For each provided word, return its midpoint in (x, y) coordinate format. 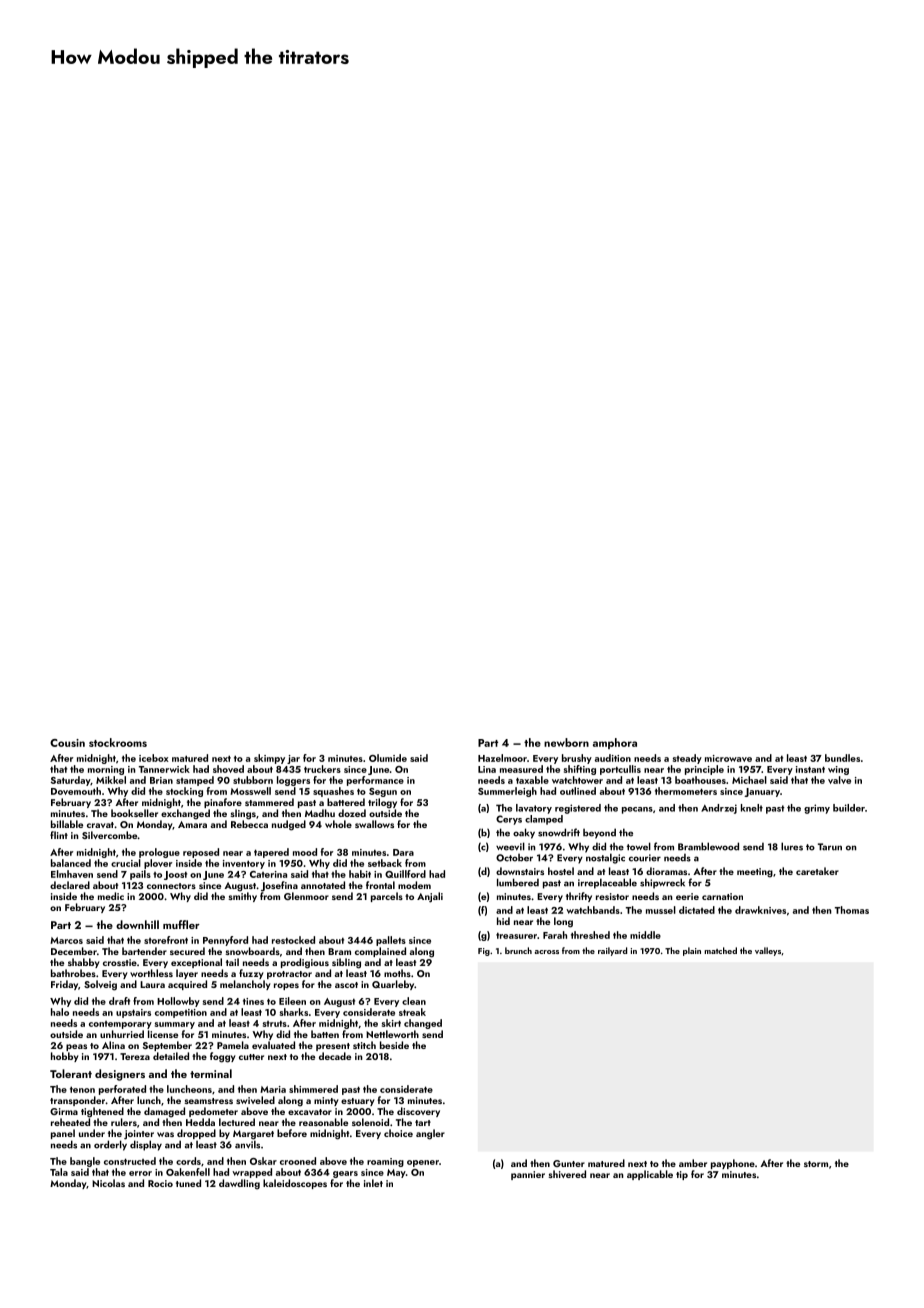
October (514, 858)
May (396, 1173)
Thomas (852, 910)
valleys (768, 951)
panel (63, 1134)
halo (60, 1012)
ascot (346, 985)
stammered (269, 802)
